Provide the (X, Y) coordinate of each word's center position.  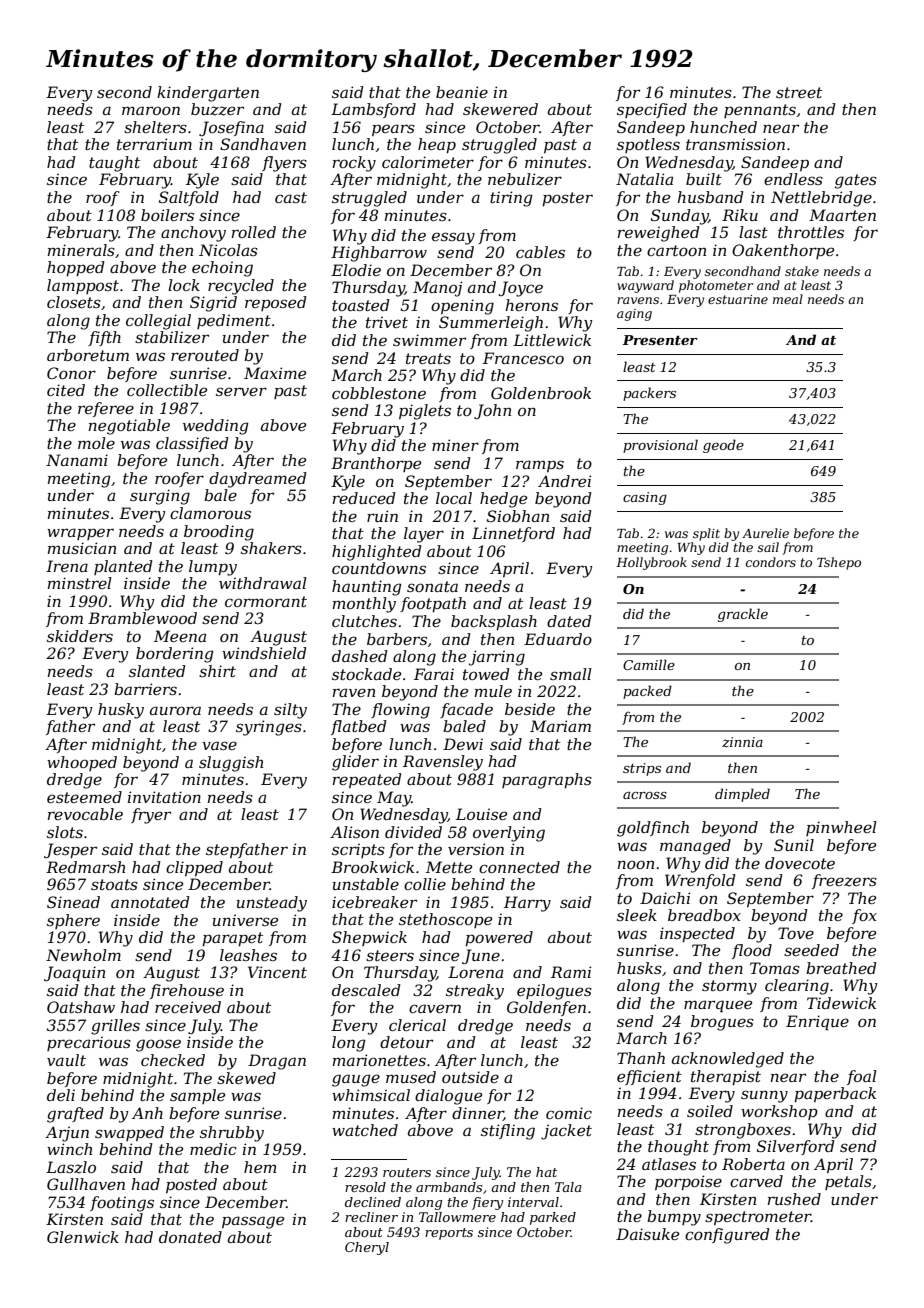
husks (639, 968)
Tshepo (839, 563)
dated (569, 621)
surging (160, 497)
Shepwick (369, 938)
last (753, 232)
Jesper (70, 850)
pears (393, 130)
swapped (129, 1133)
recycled (241, 287)
